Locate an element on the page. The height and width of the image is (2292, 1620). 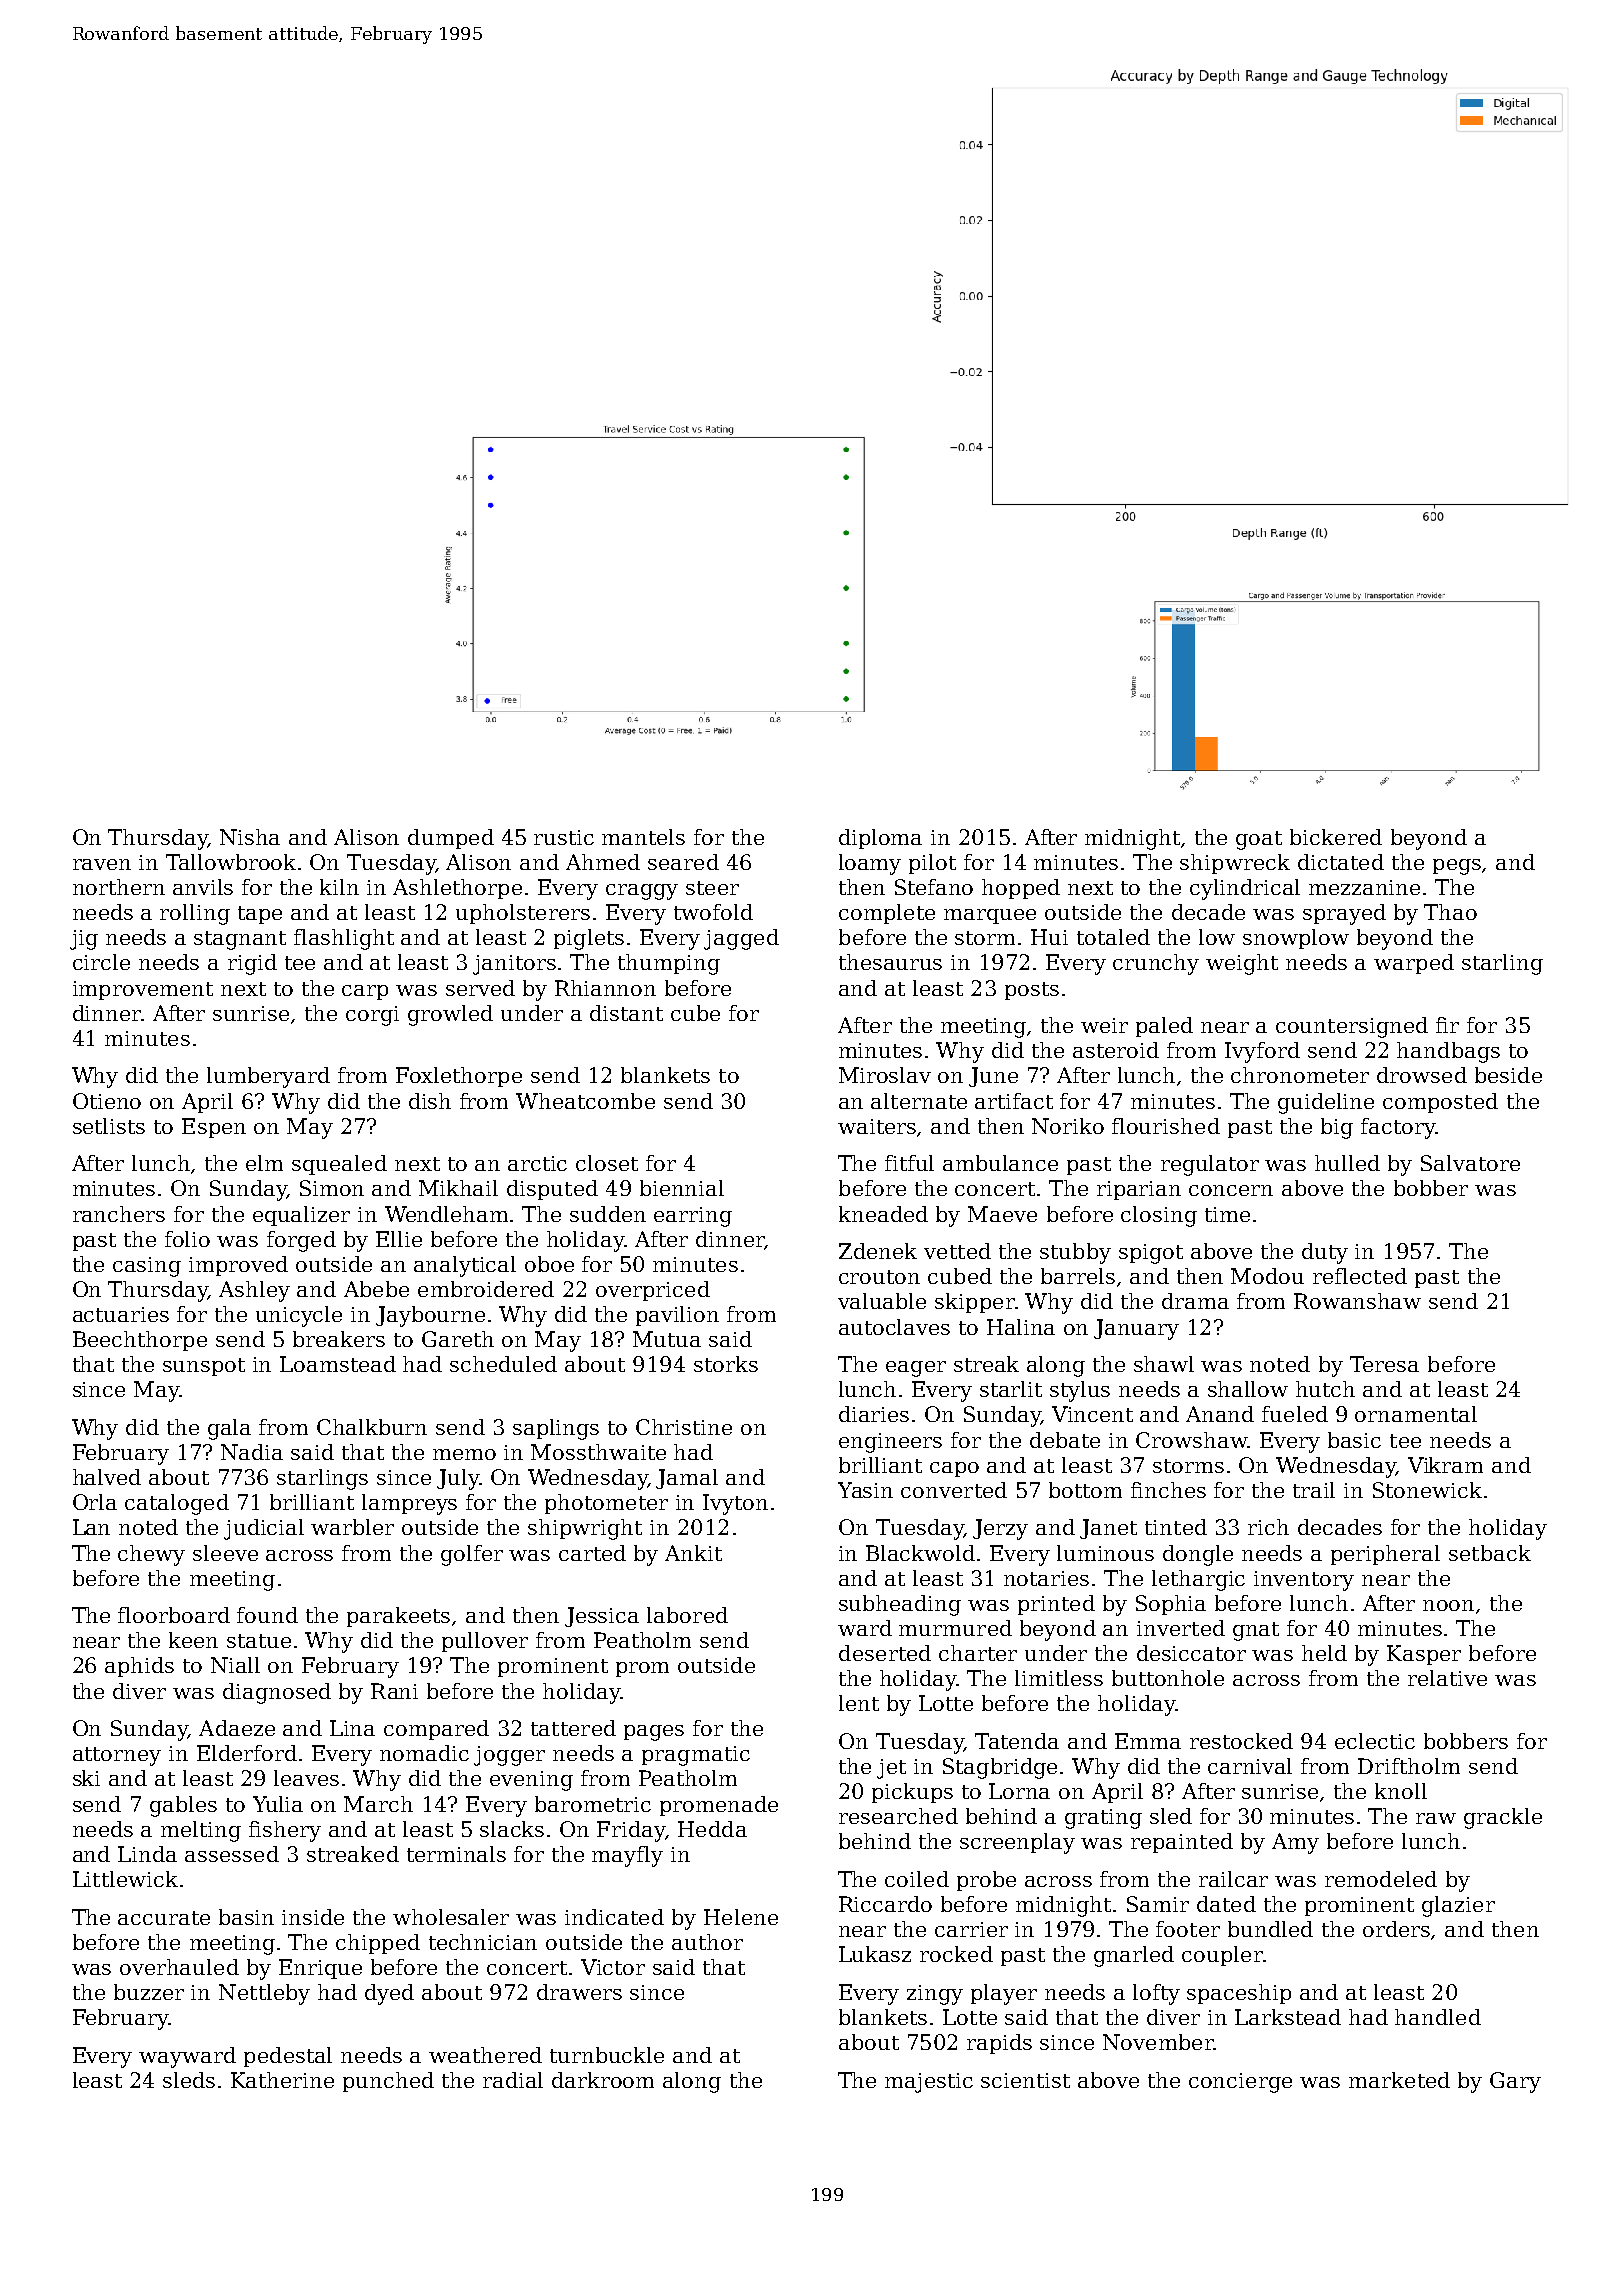
improvement is located at coordinates (143, 990).
